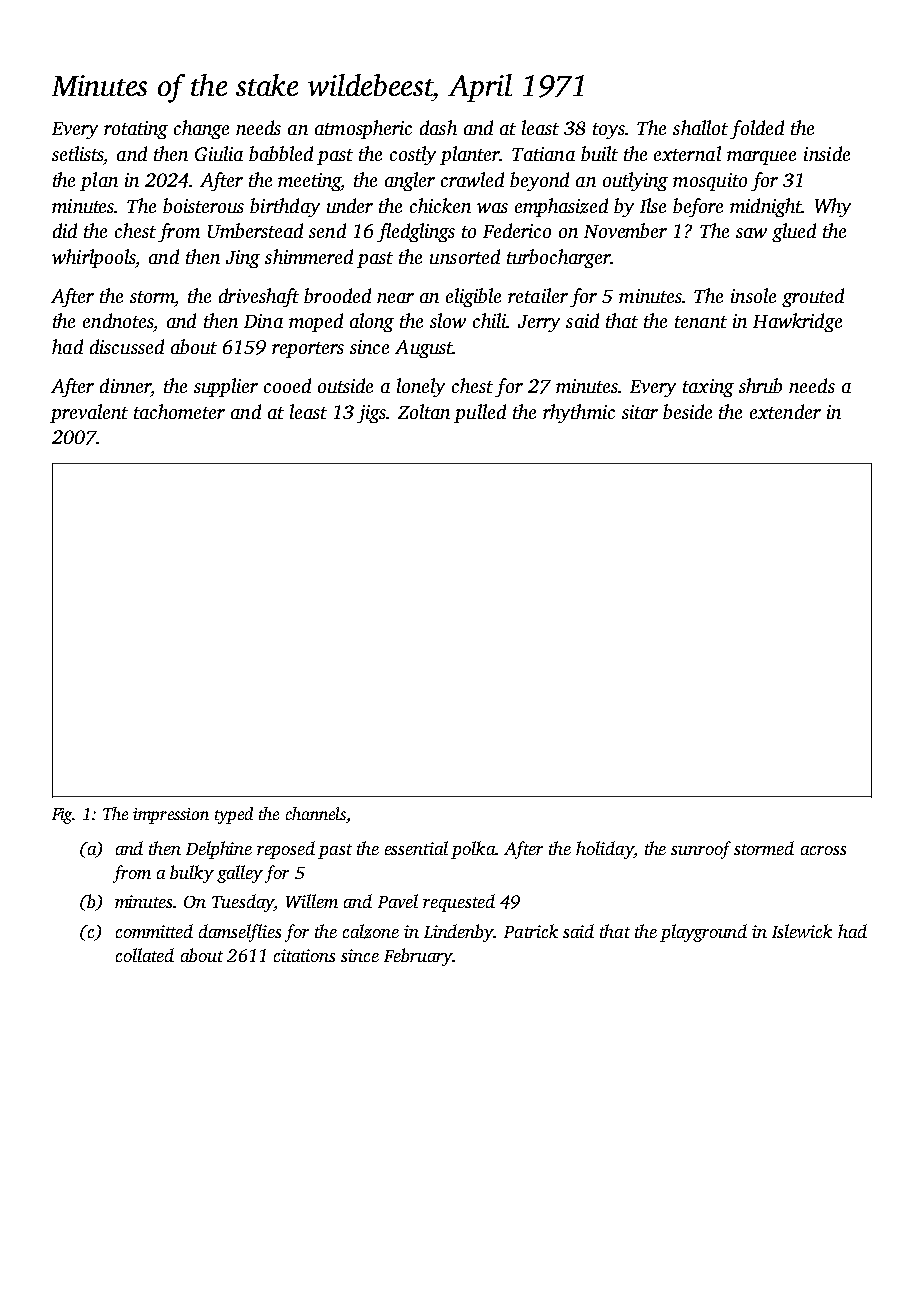  I want to click on Fig, so click(63, 816).
